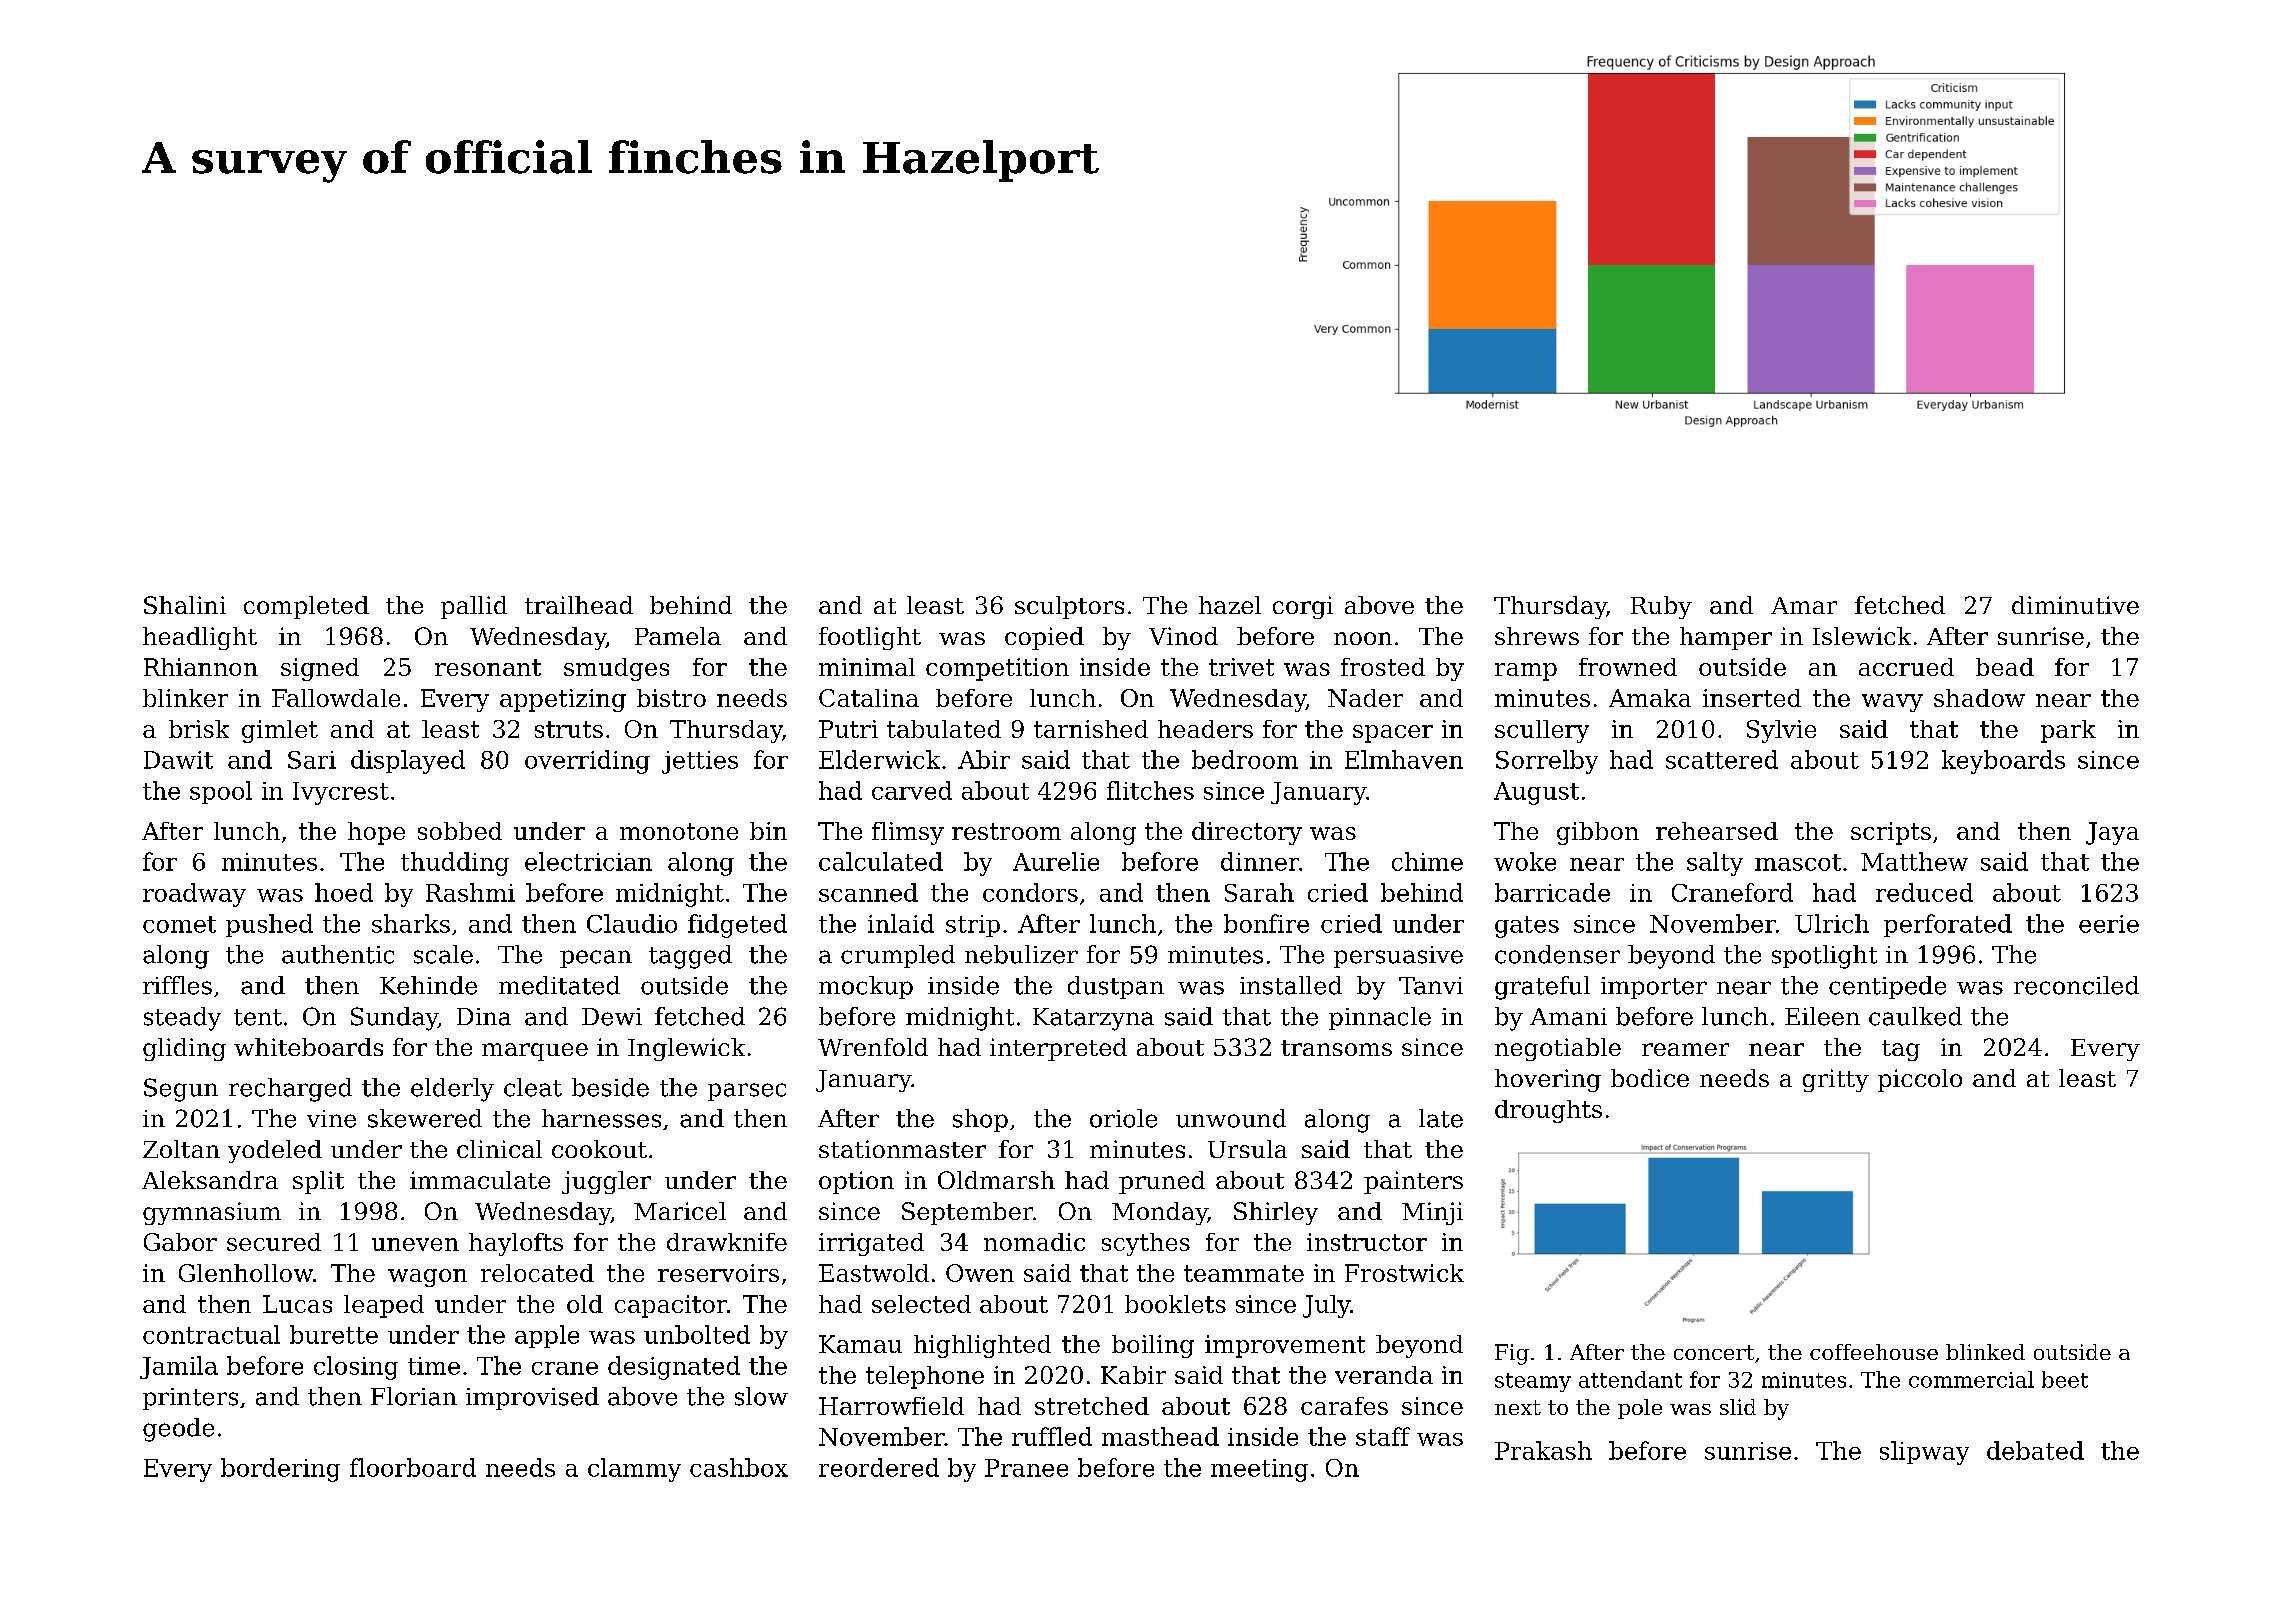 Image resolution: width=2282 pixels, height=1614 pixels. I want to click on sharks, so click(411, 923).
